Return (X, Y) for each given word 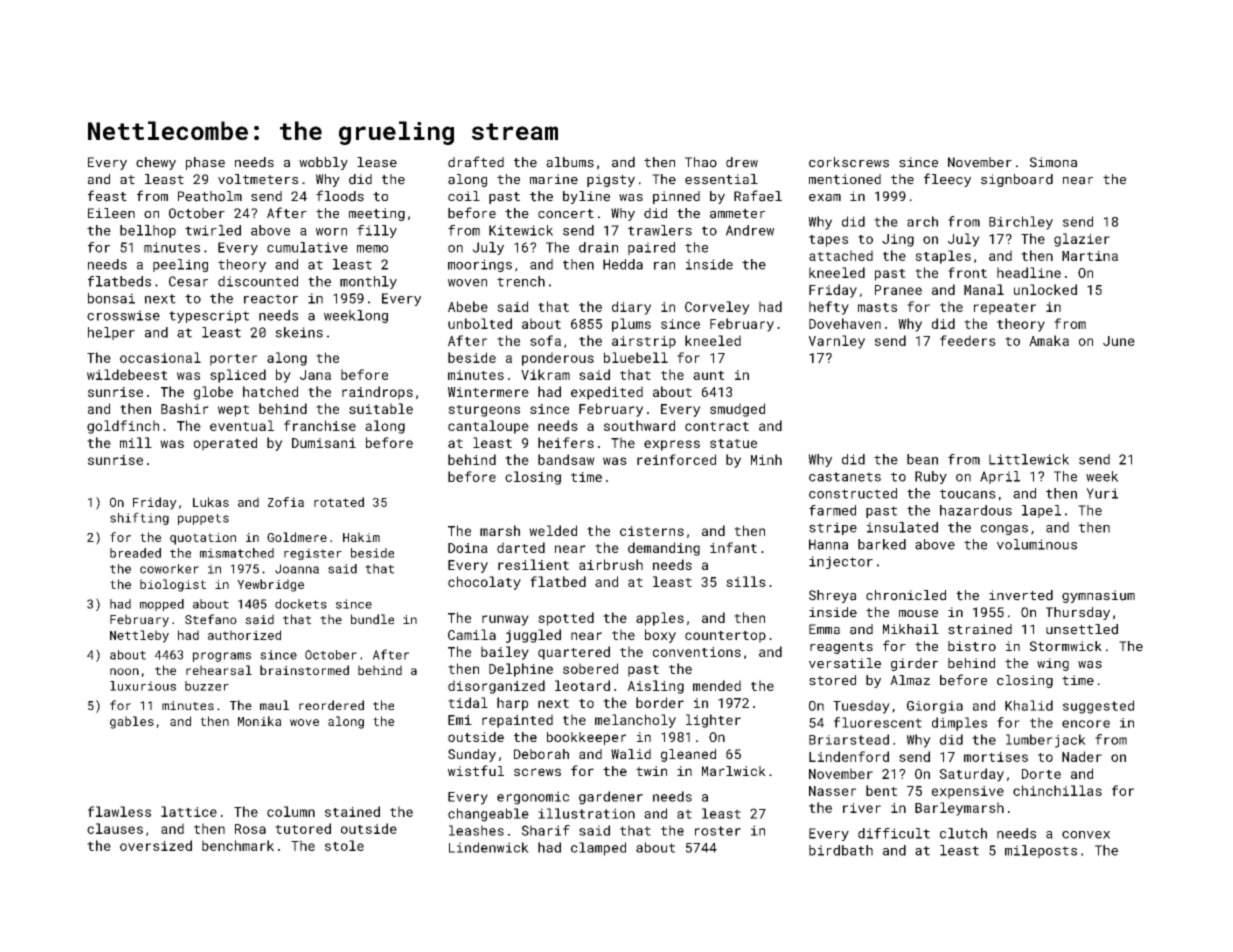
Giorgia (935, 707)
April (1000, 477)
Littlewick (1029, 459)
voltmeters (258, 179)
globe (213, 393)
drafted (476, 162)
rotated (339, 502)
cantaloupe (488, 427)
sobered (590, 668)
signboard (1017, 180)
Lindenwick (489, 847)
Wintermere (488, 392)
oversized (156, 845)
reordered (331, 705)
